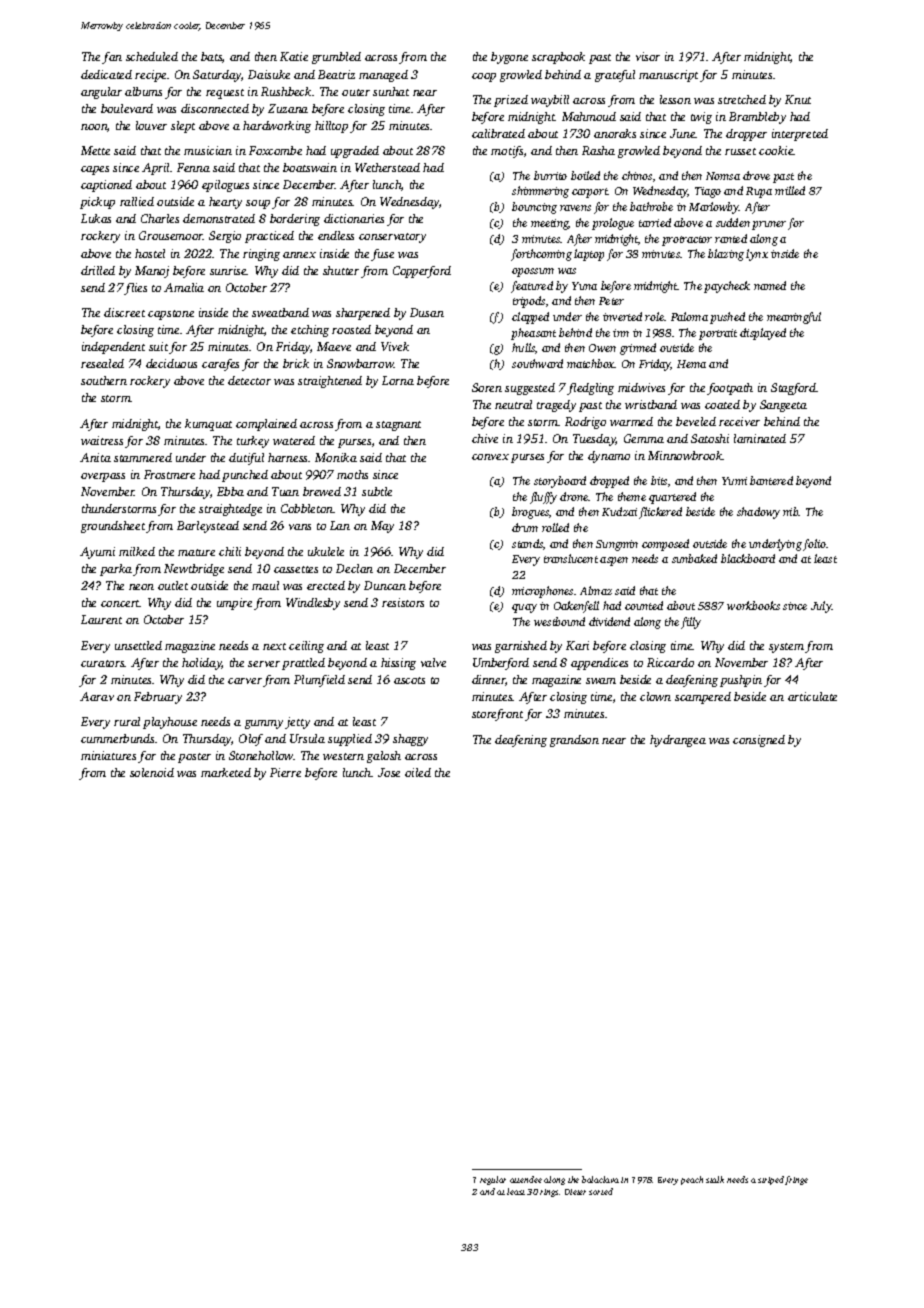 Image resolution: width=924 pixels, height=1308 pixels. Describe the element at coordinates (108, 755) in the page. I see `miniatures` at that location.
